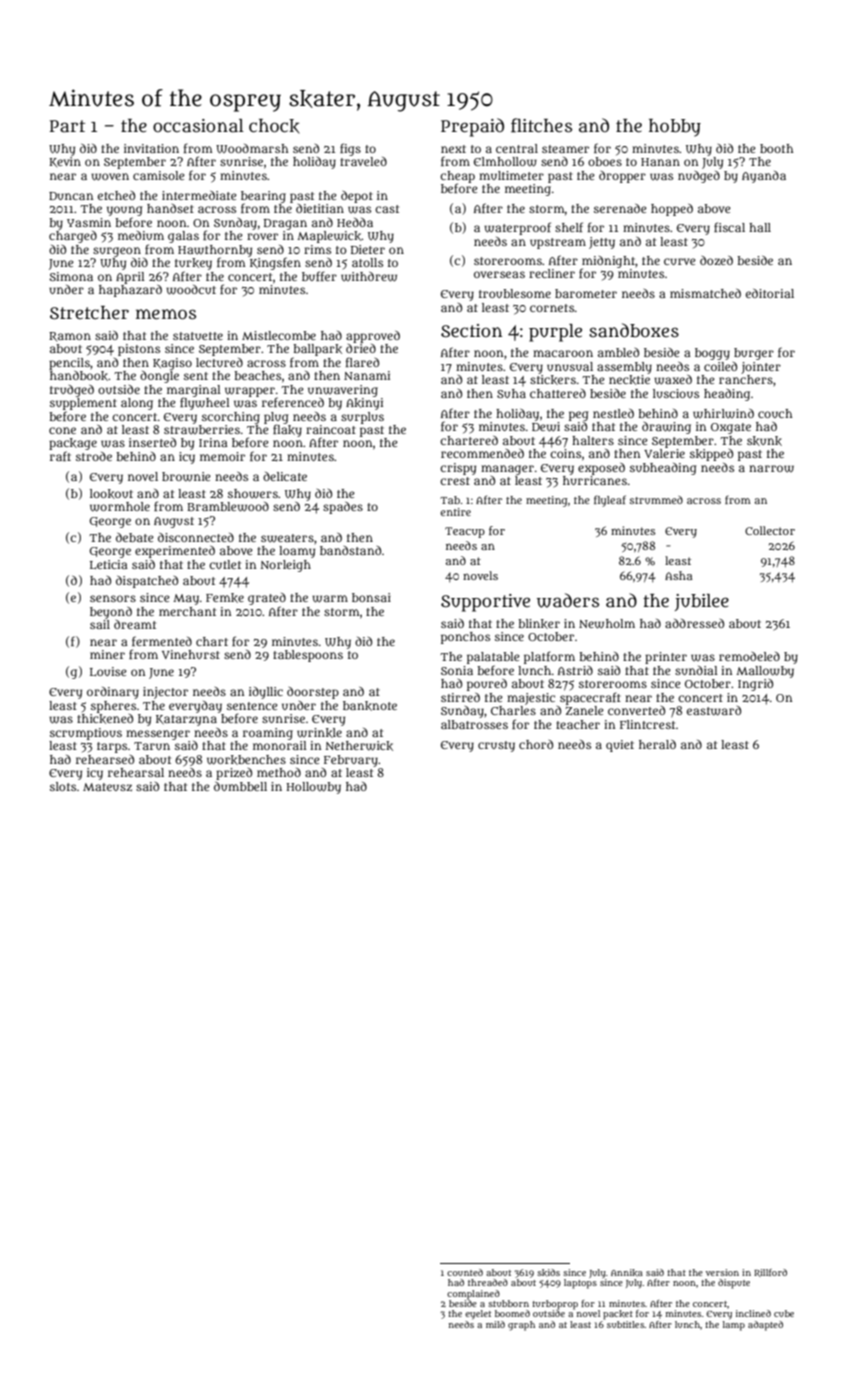  What do you see at coordinates (546, 427) in the page?
I see `Dewi` at bounding box center [546, 427].
